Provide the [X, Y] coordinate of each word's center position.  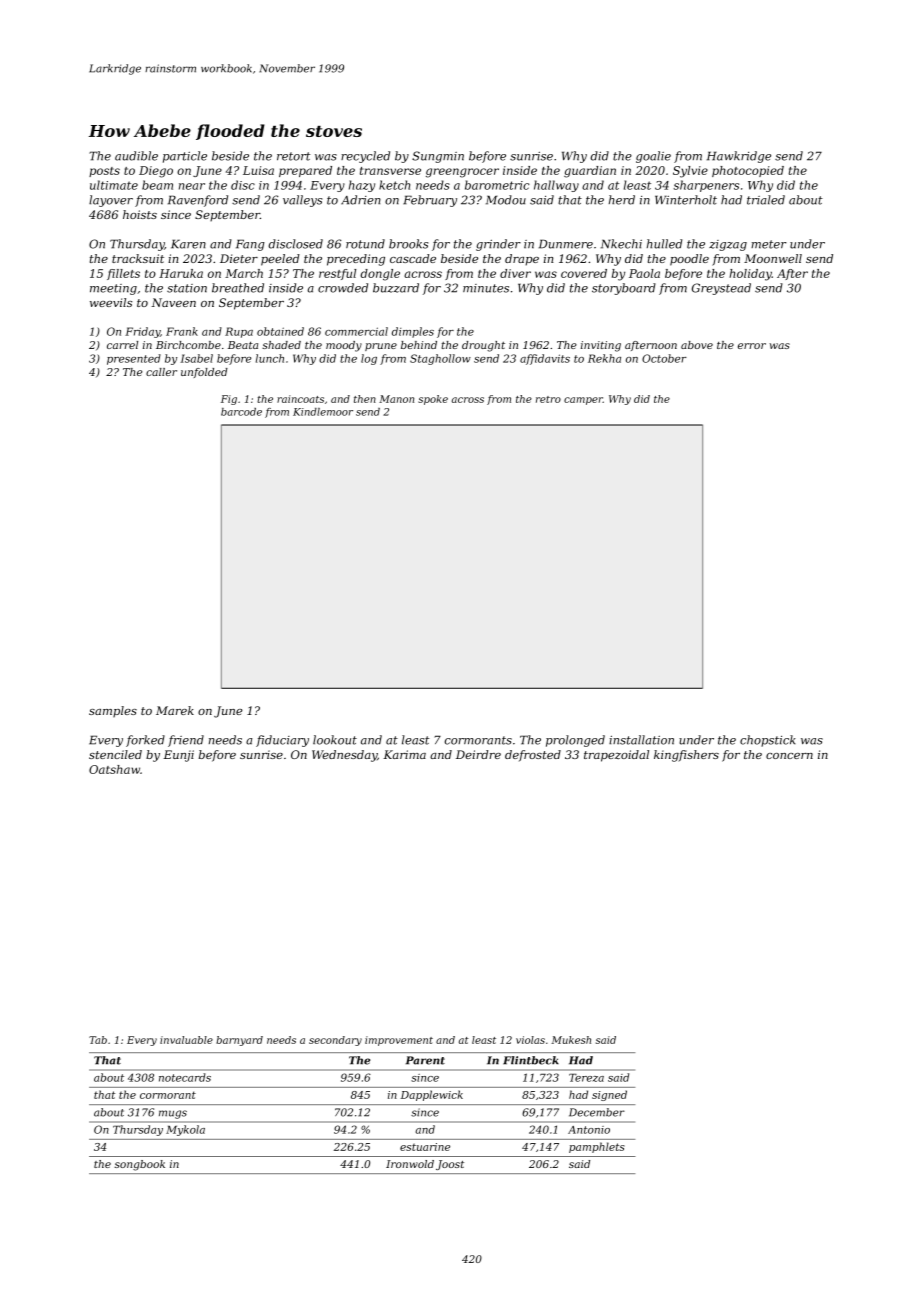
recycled [365, 157]
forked [145, 741]
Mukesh [571, 1040]
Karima [404, 754]
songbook [139, 1165]
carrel [122, 345]
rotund [365, 244]
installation [641, 740]
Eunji [178, 756]
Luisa [258, 170]
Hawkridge [739, 157]
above [697, 345]
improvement [399, 1041]
